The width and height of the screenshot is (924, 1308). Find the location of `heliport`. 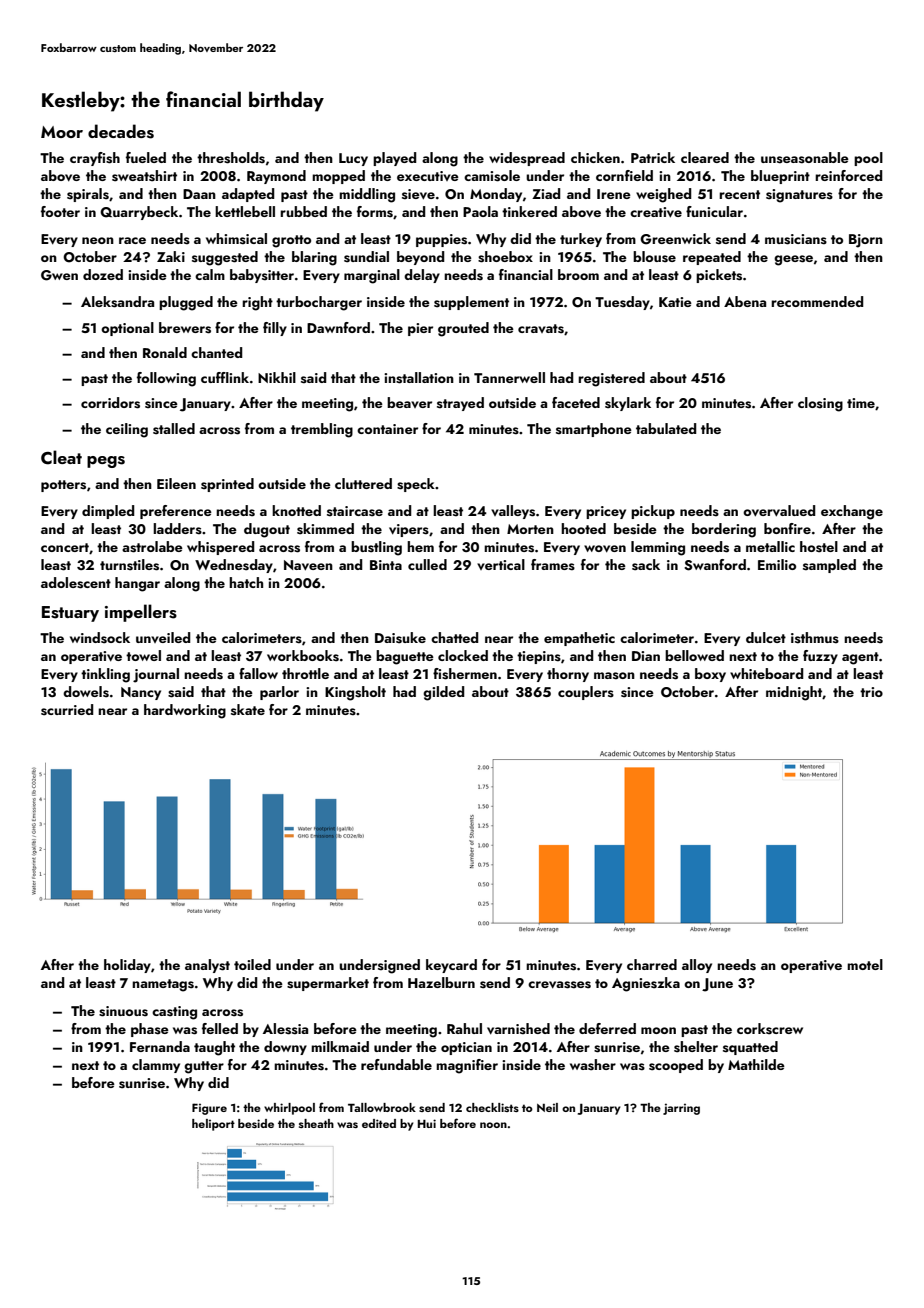

heliport is located at coordinates (213, 1125).
